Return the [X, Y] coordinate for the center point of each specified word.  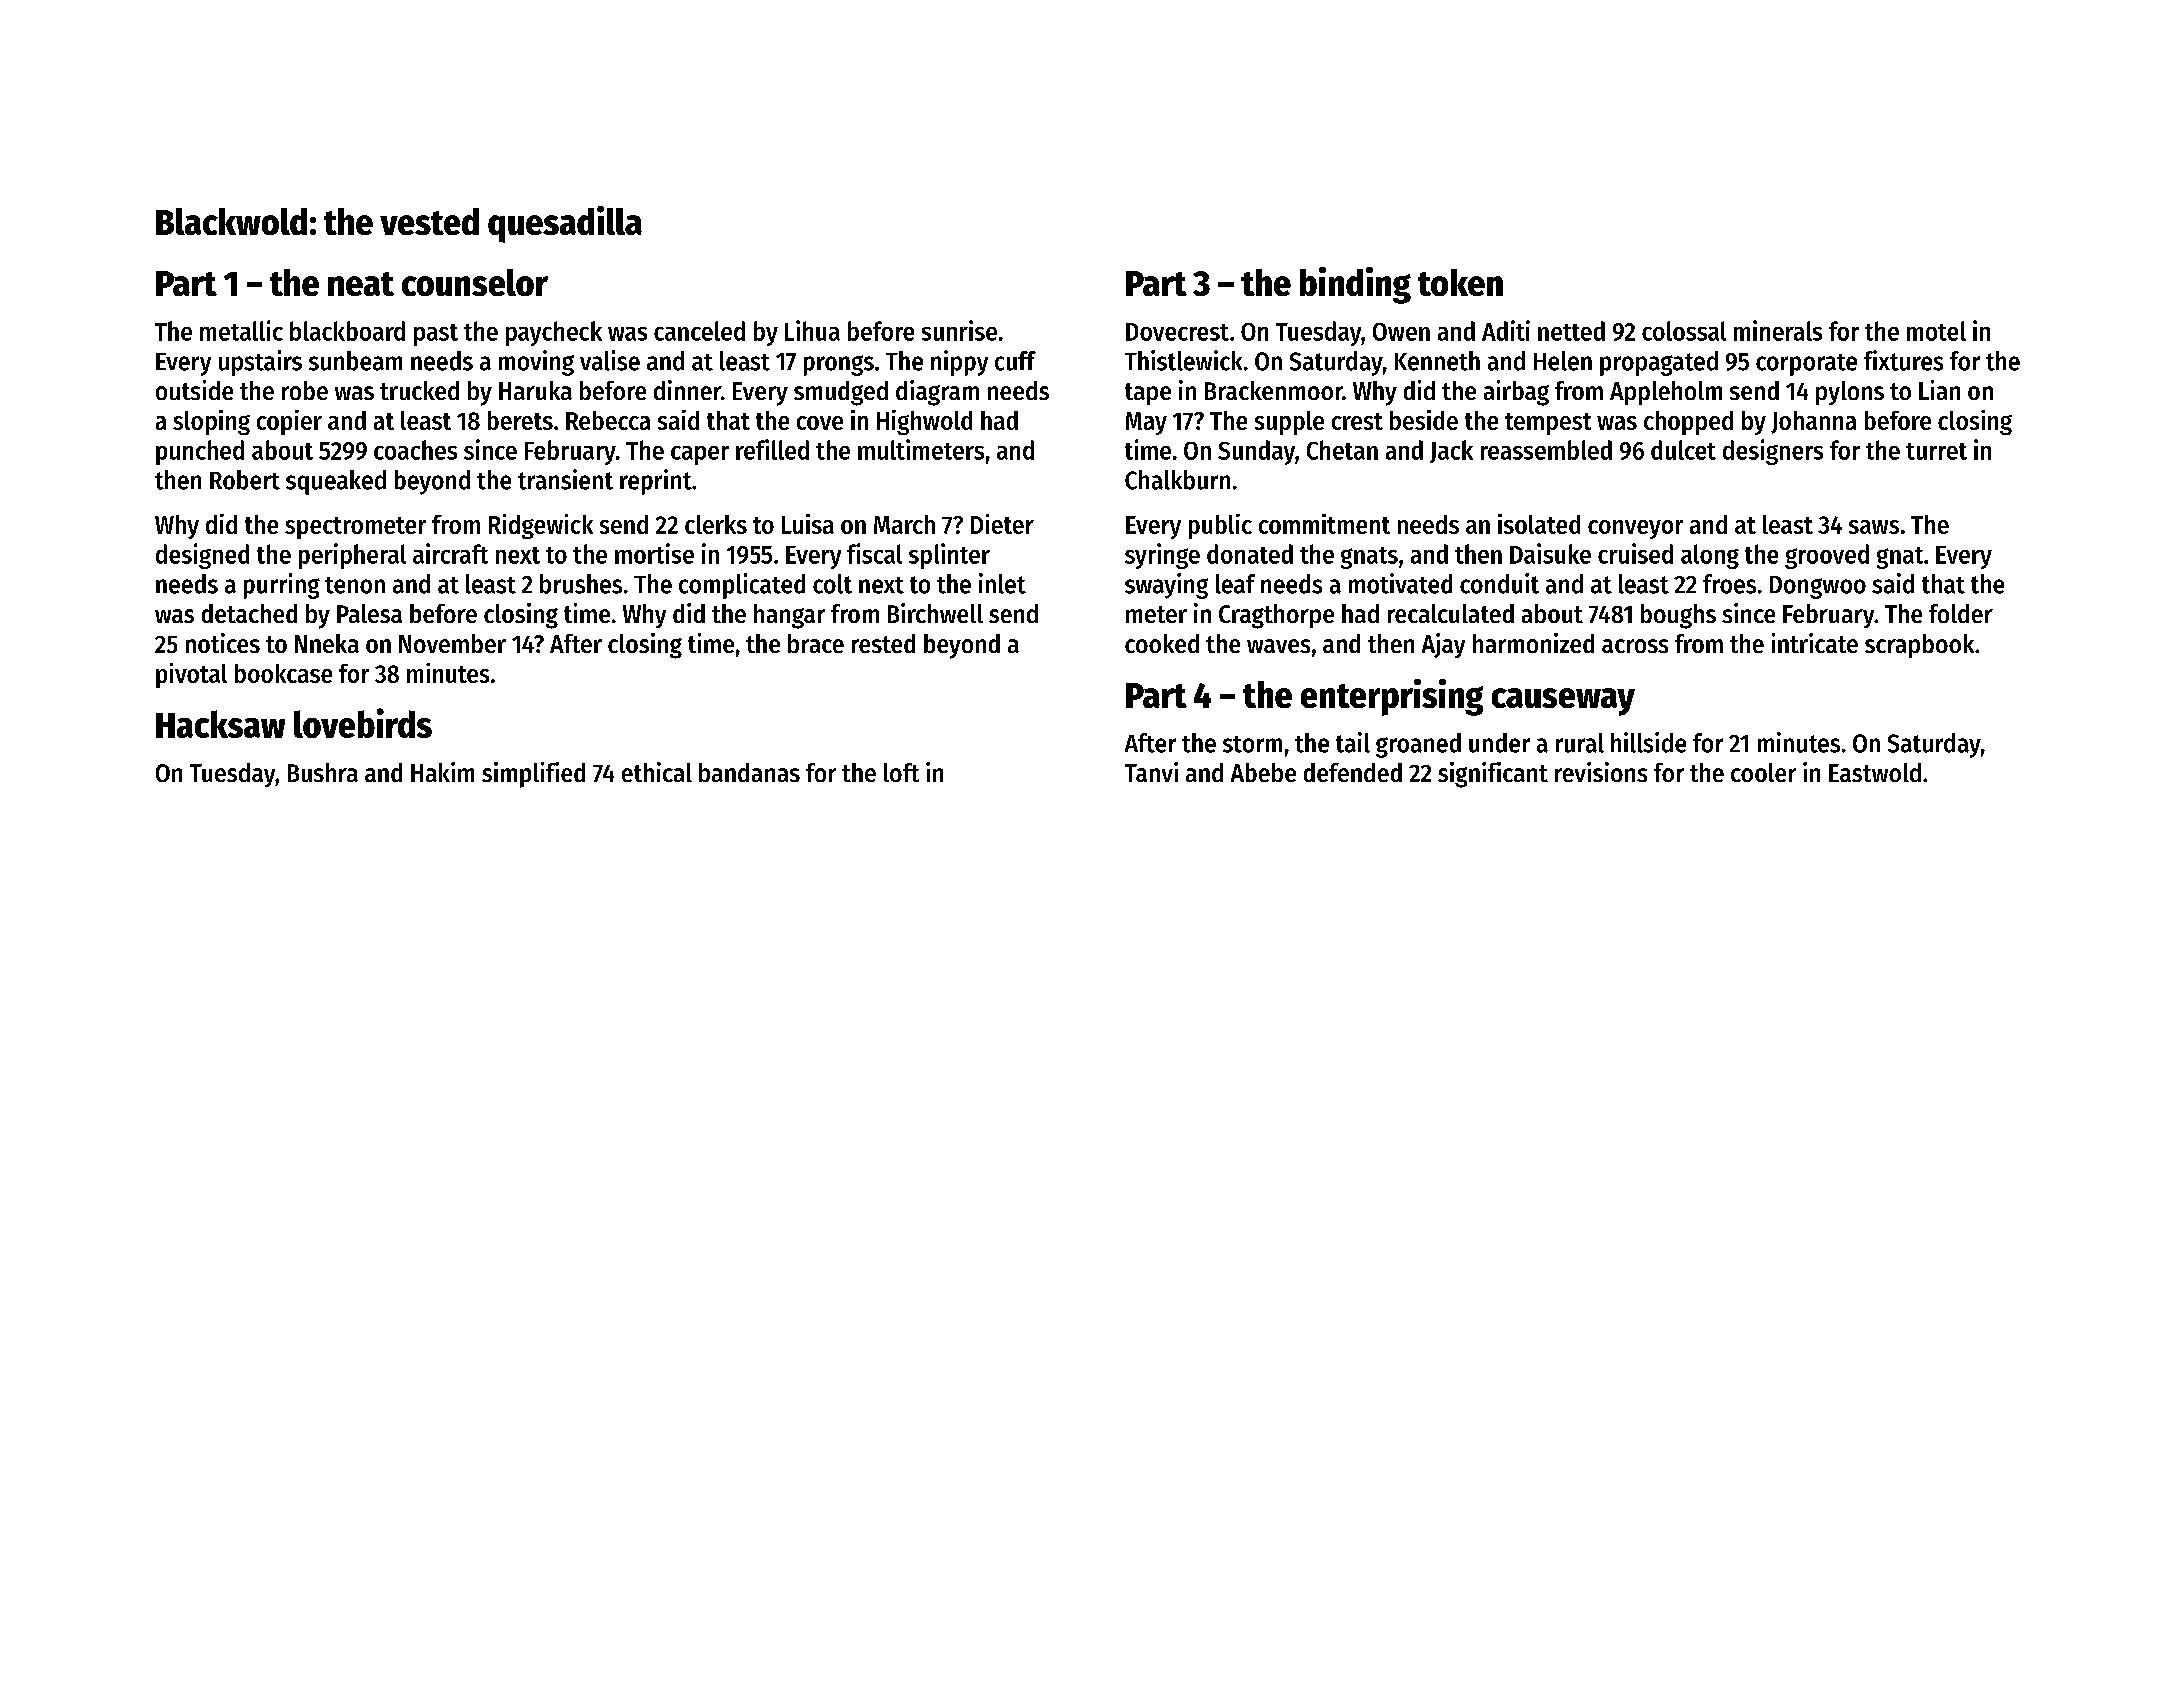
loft [901, 772]
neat [361, 284]
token [1460, 282]
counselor [475, 282]
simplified [533, 775]
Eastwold [1875, 772]
